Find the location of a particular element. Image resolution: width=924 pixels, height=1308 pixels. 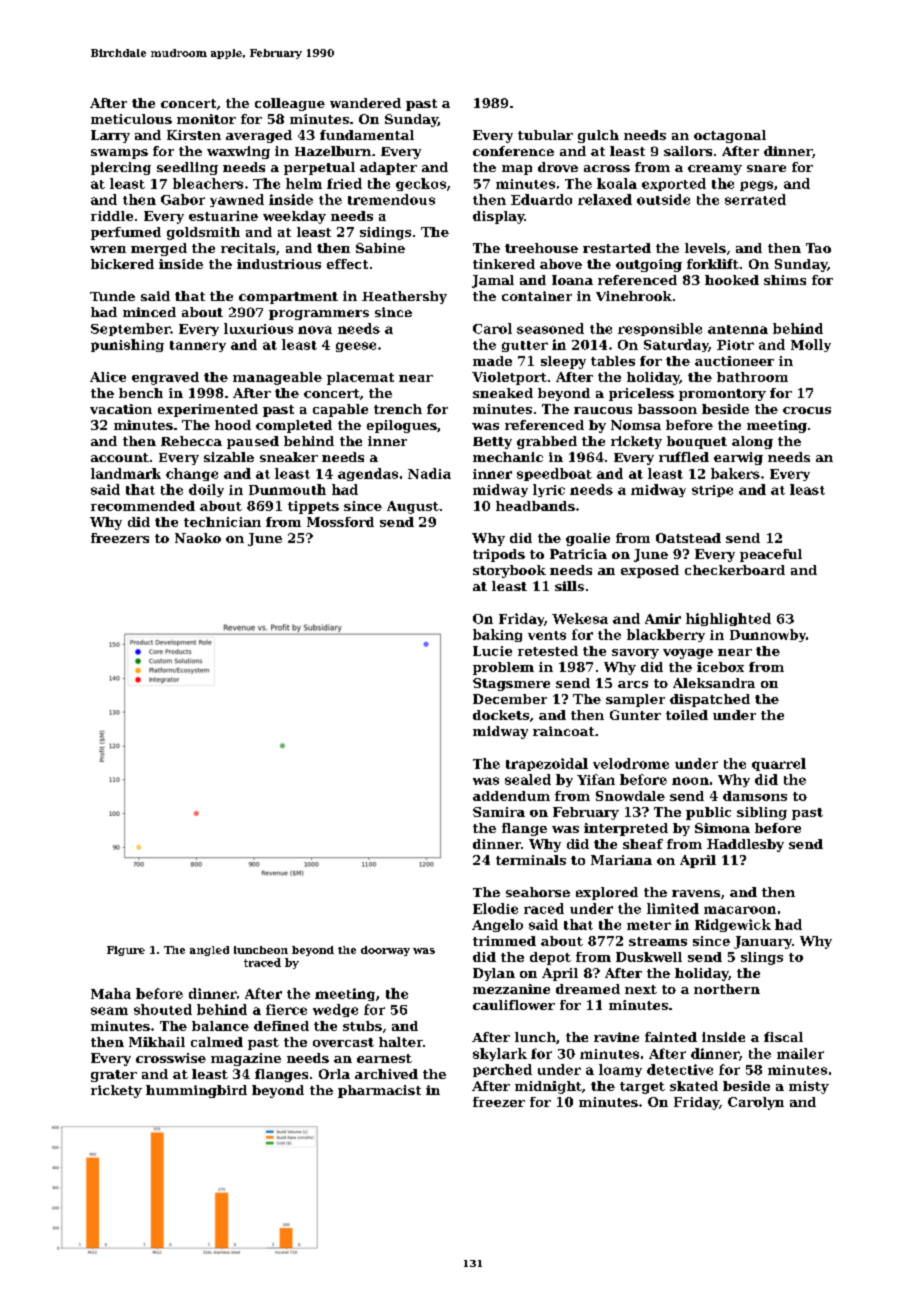

octagonal is located at coordinates (730, 136).
